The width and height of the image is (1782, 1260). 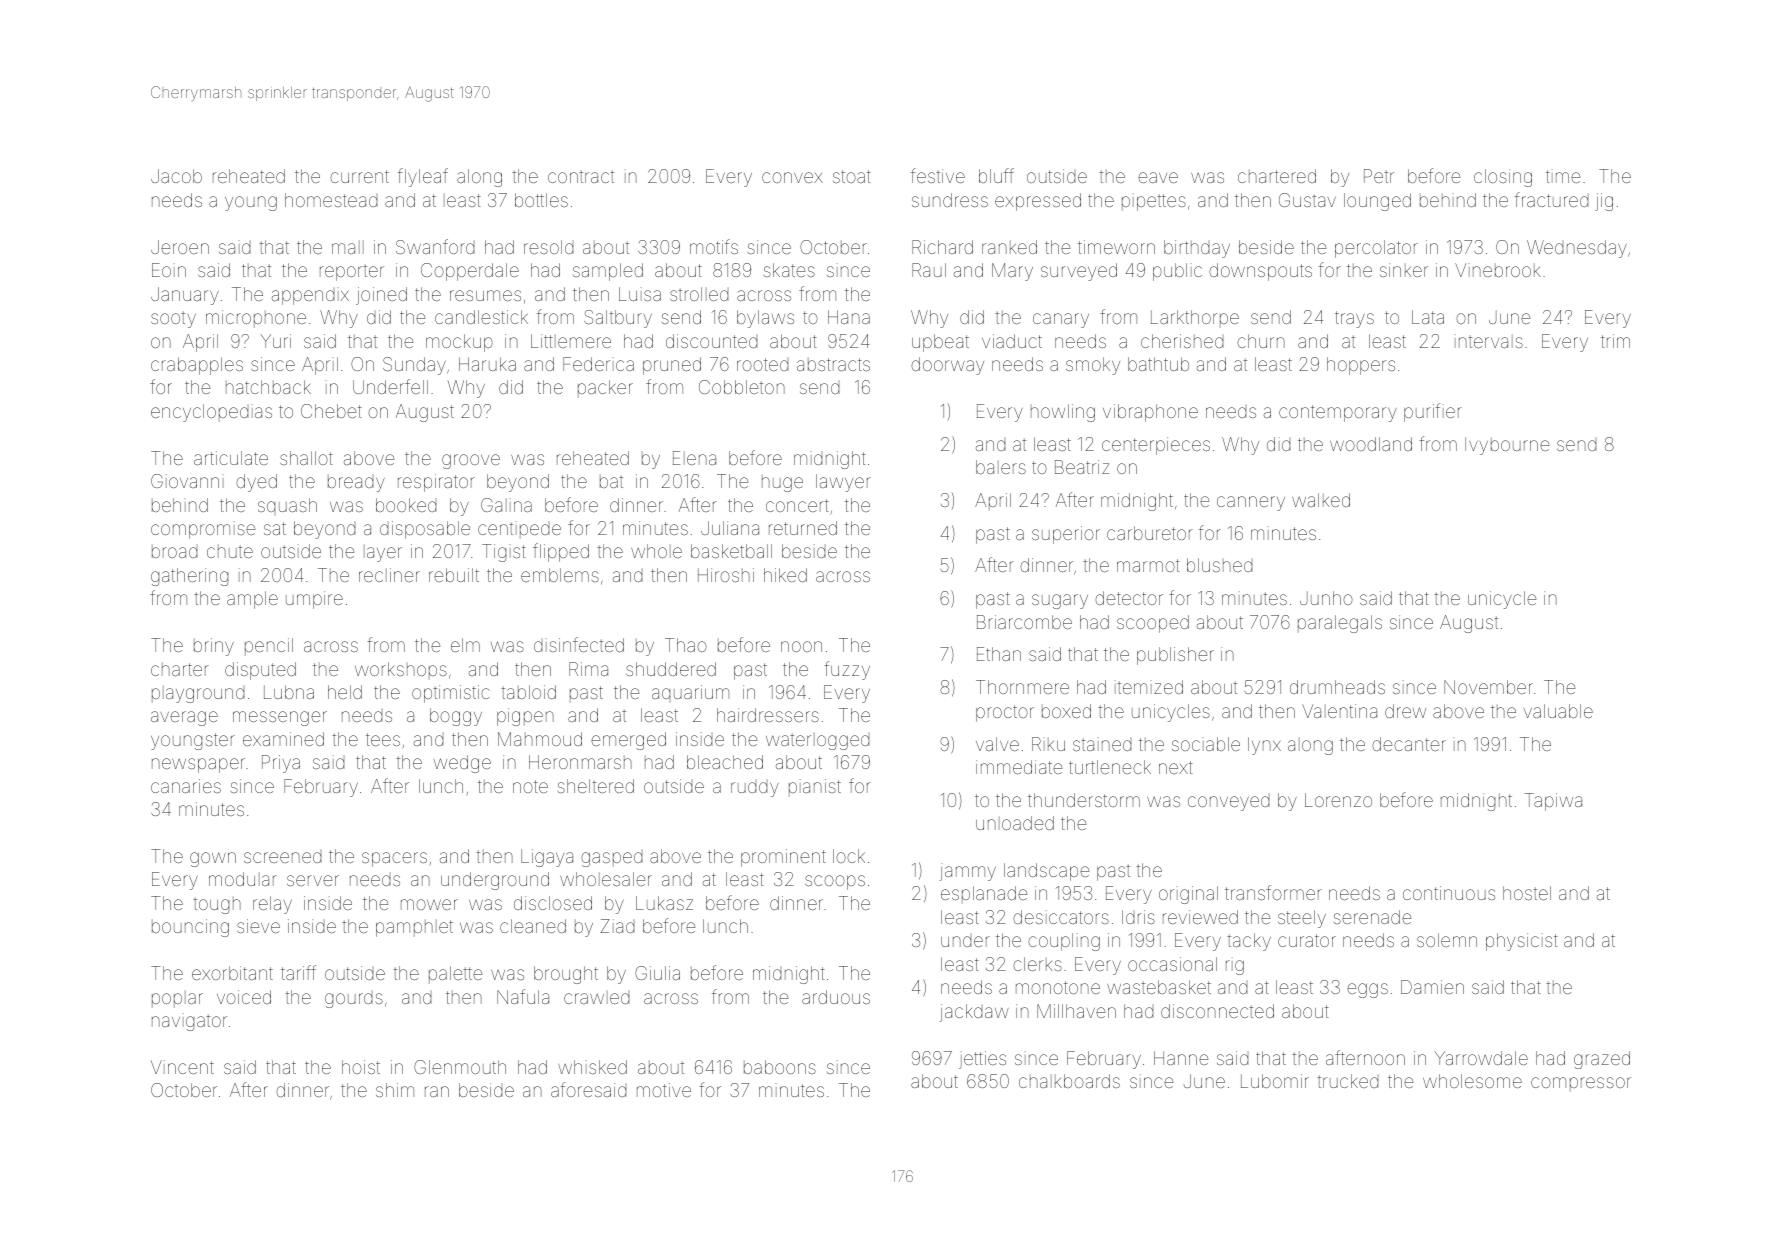 I want to click on arduous, so click(x=836, y=997).
